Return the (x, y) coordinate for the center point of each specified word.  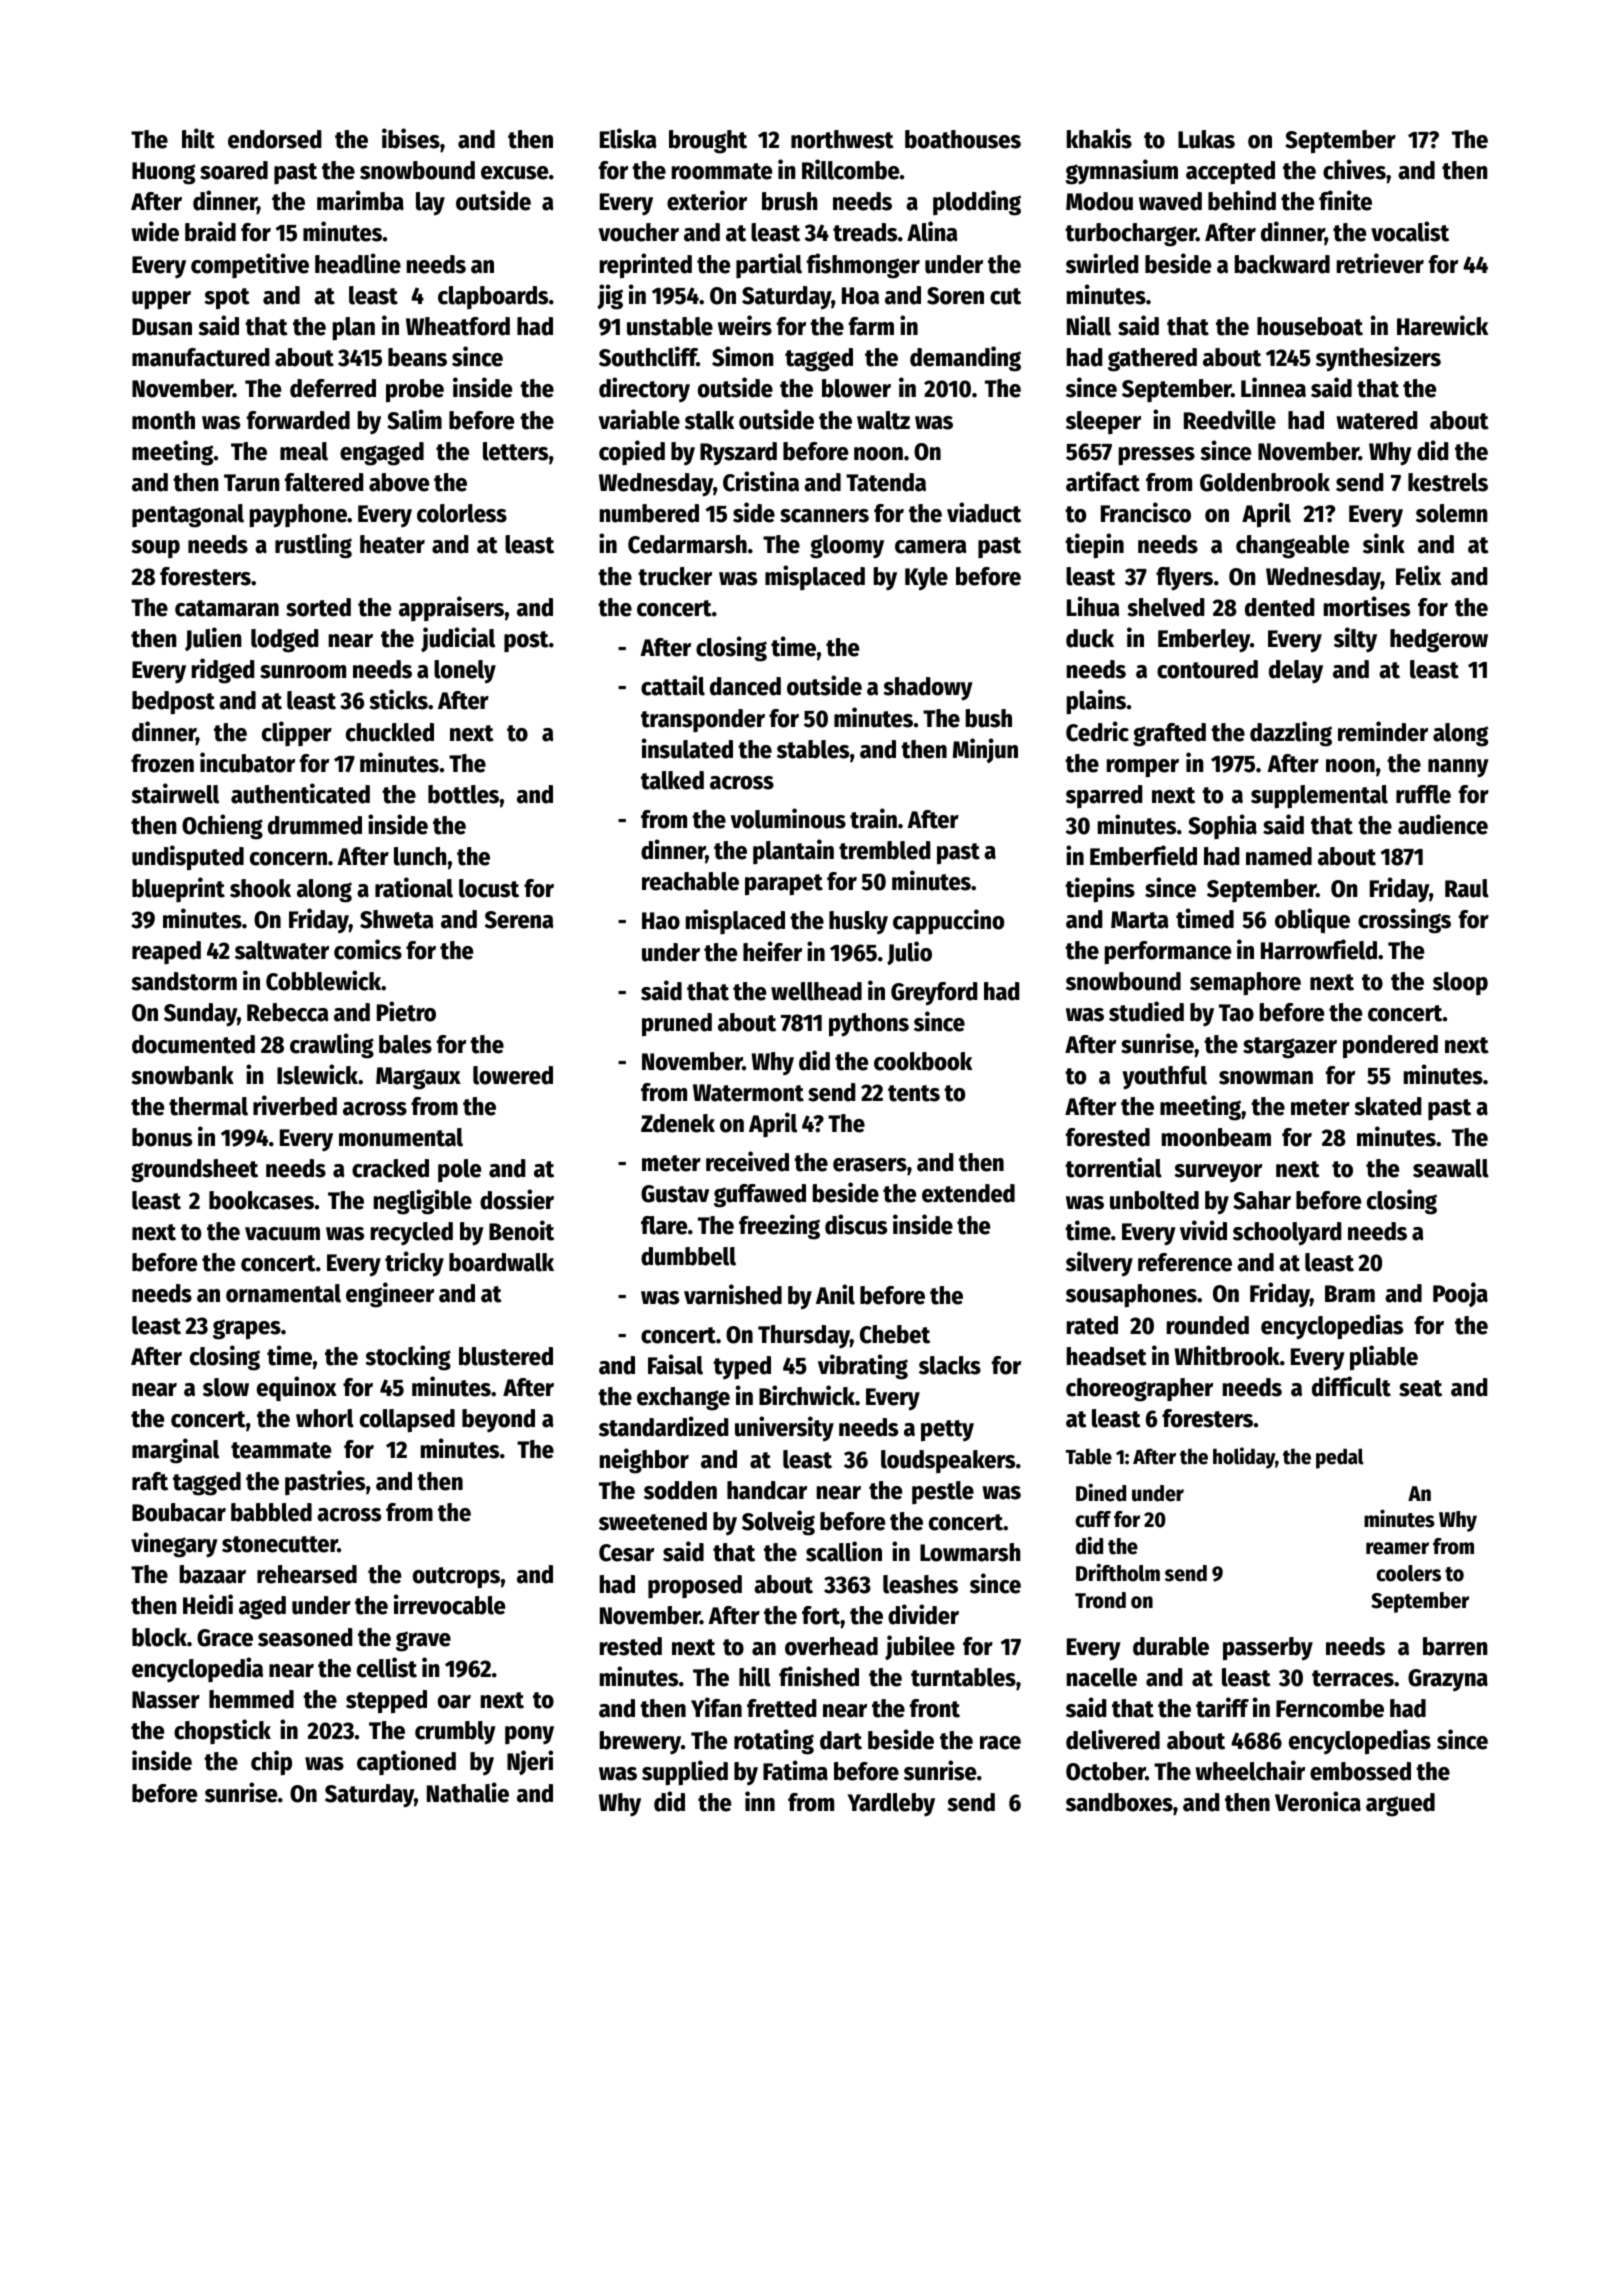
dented (1280, 607)
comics (368, 949)
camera (930, 547)
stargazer (1290, 1048)
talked (672, 780)
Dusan (162, 327)
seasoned (305, 1637)
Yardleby (891, 1805)
